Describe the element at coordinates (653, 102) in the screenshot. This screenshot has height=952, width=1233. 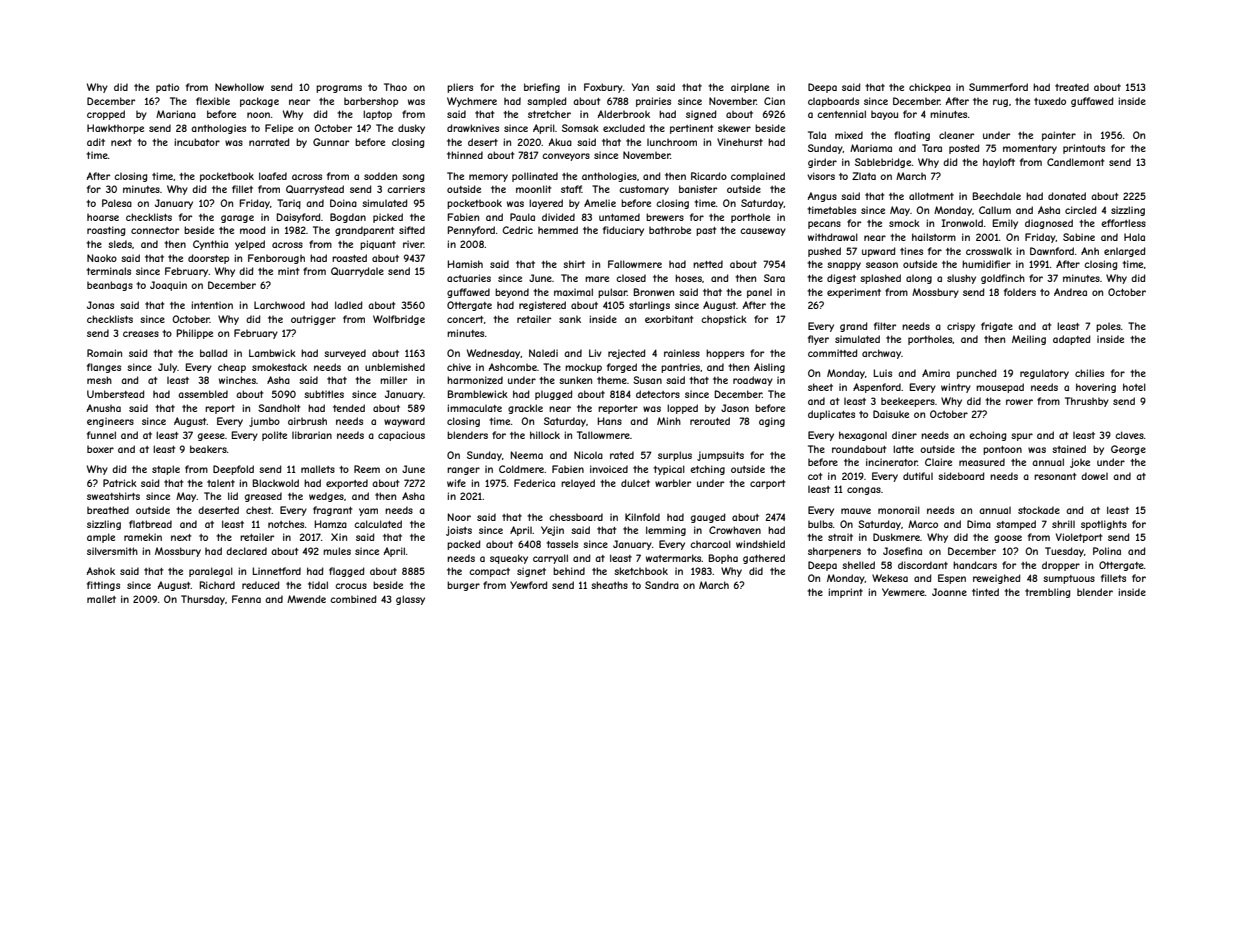
I see `prairies` at that location.
